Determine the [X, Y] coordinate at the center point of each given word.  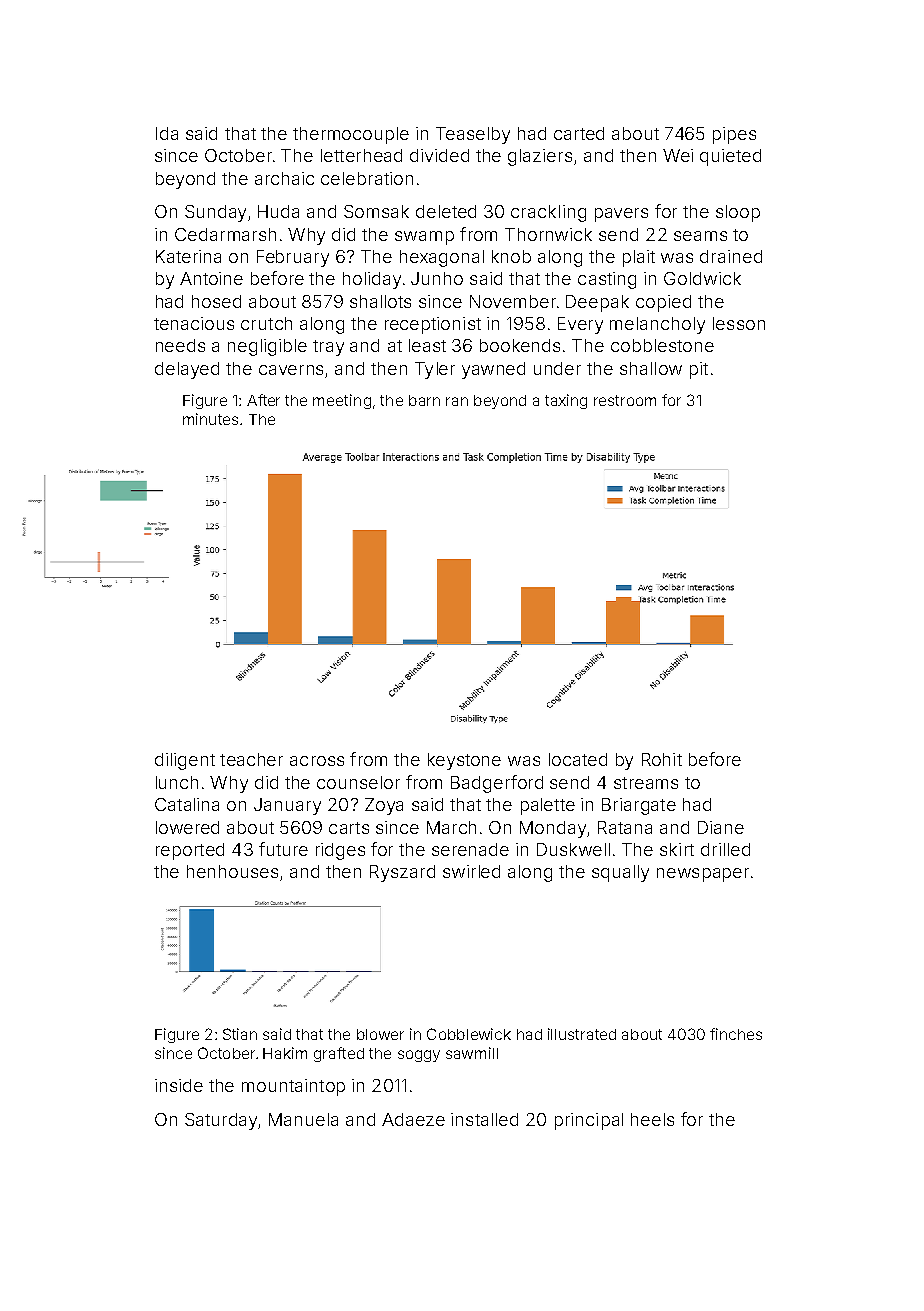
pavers [621, 215]
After [263, 400]
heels [652, 1119]
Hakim [285, 1053]
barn [424, 400]
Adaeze [413, 1119]
